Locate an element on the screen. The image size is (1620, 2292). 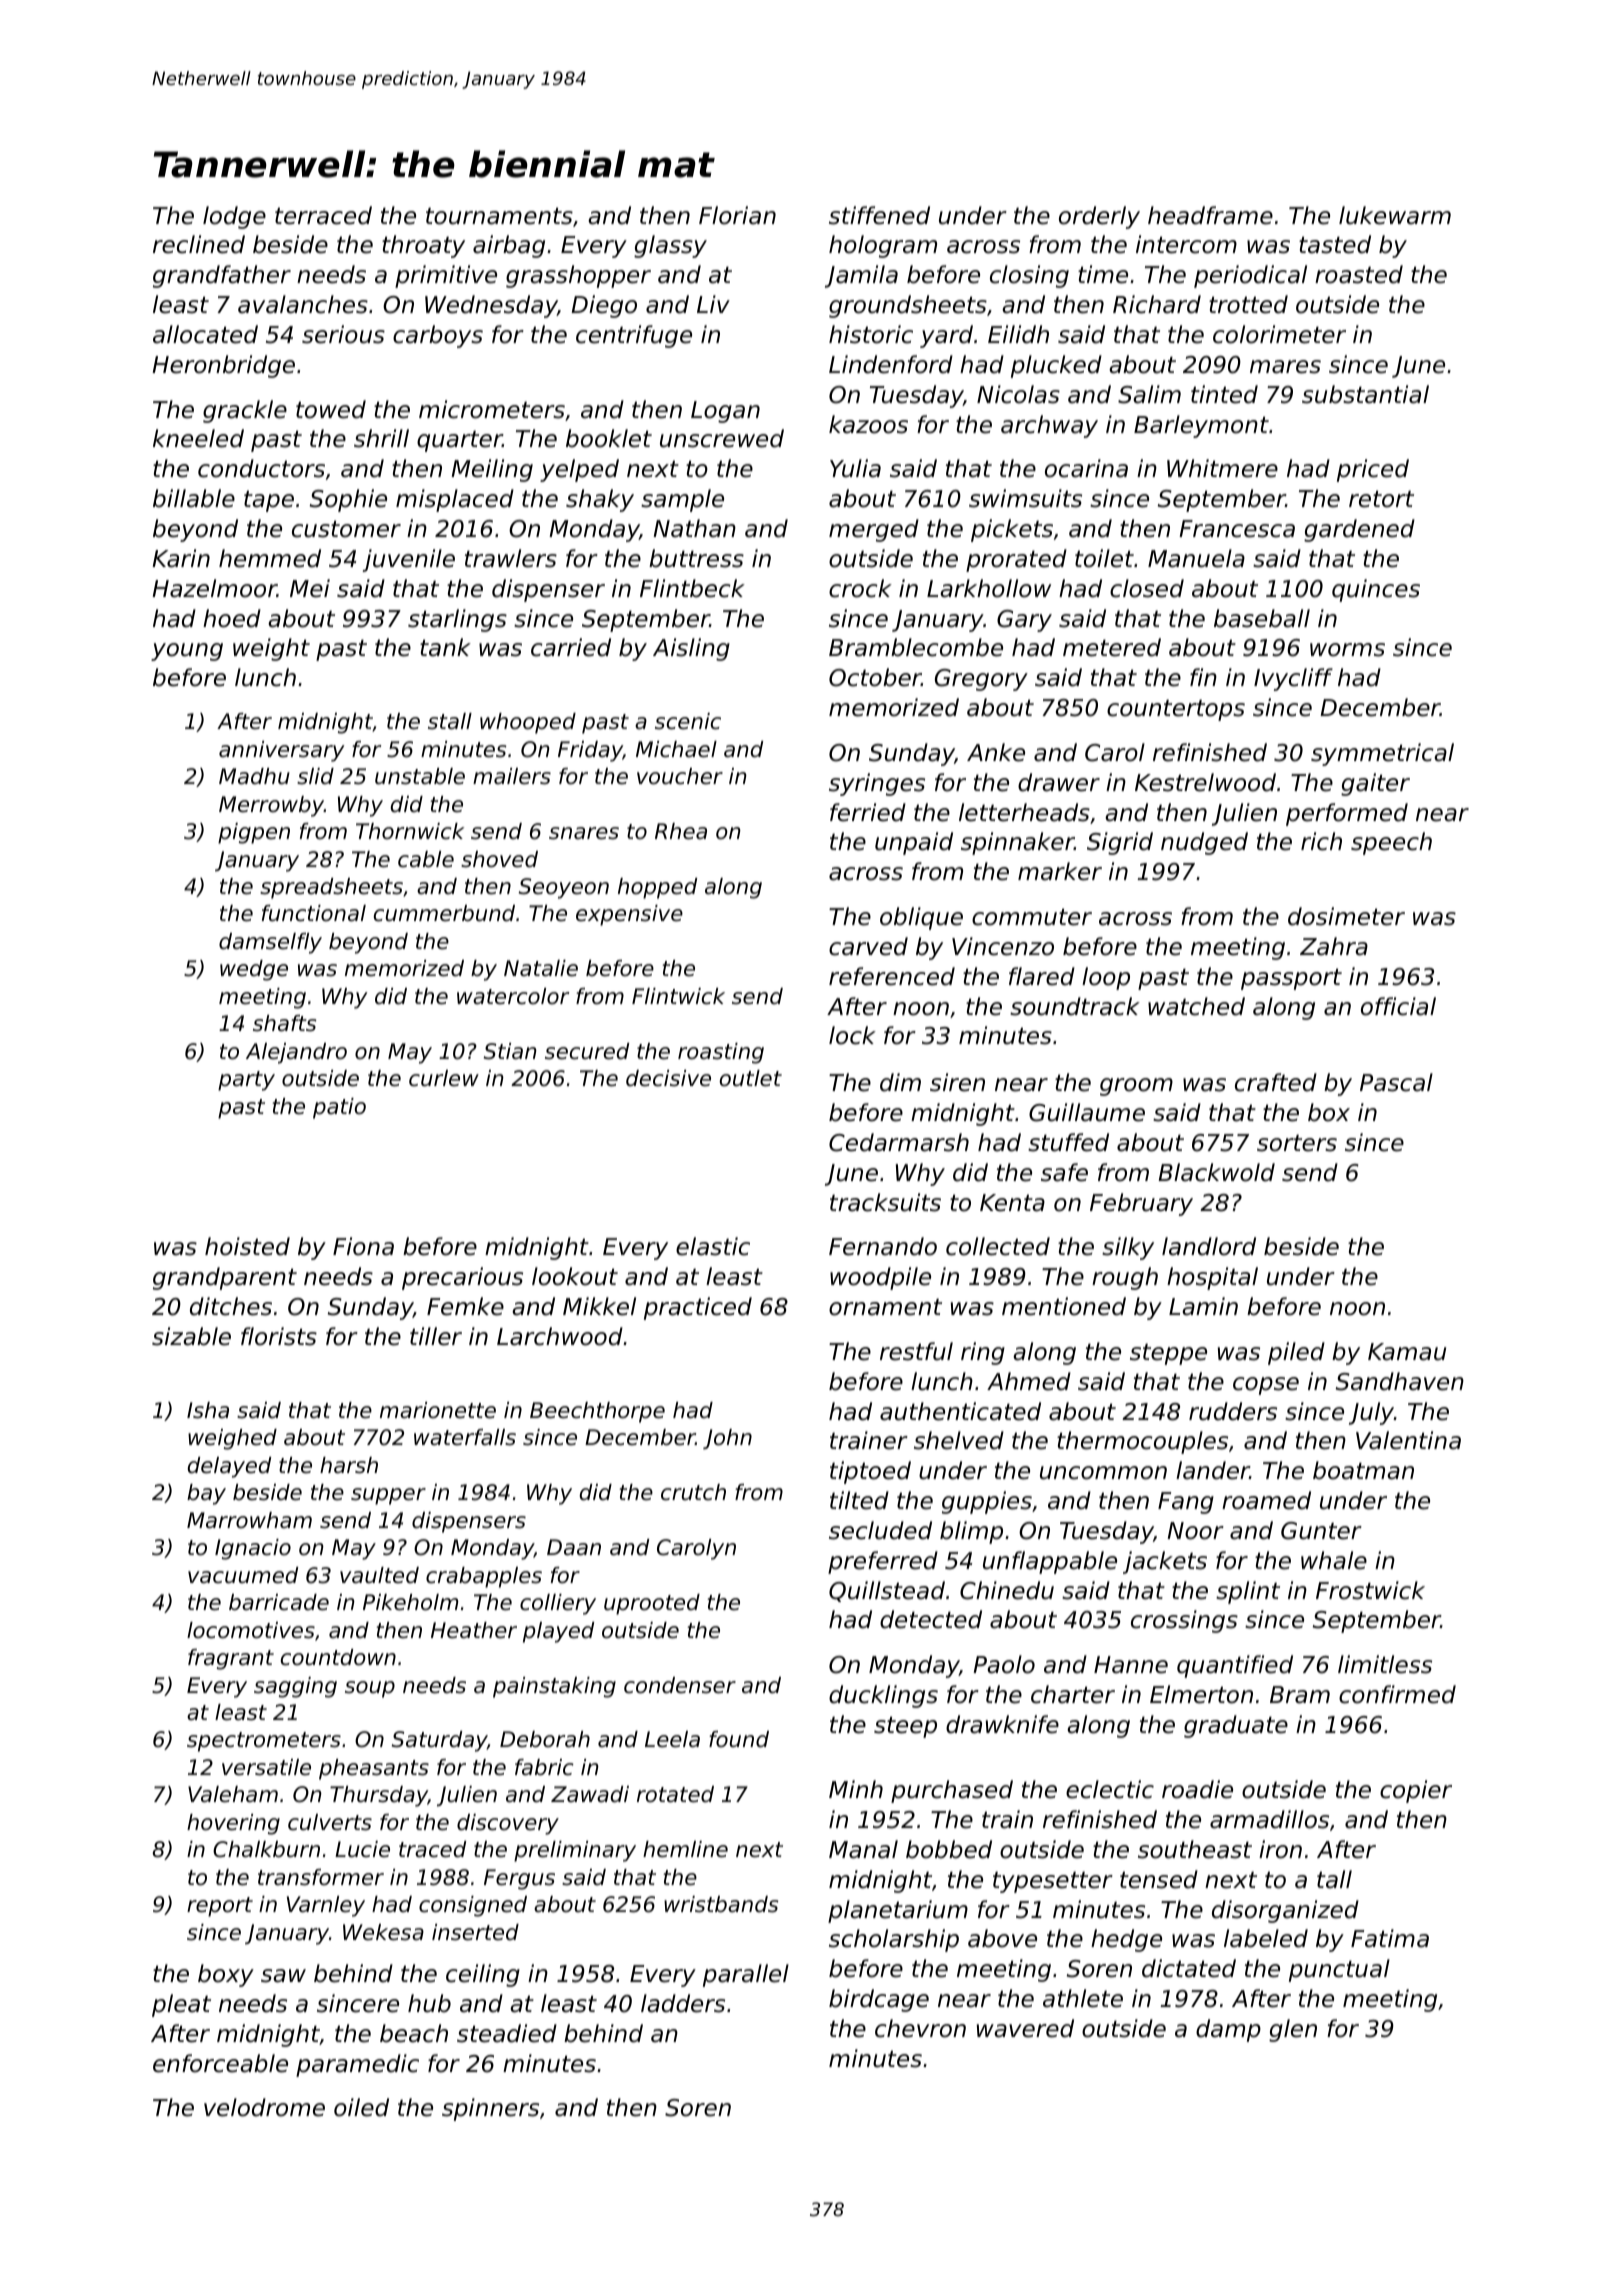
spinners is located at coordinates (490, 2109).
